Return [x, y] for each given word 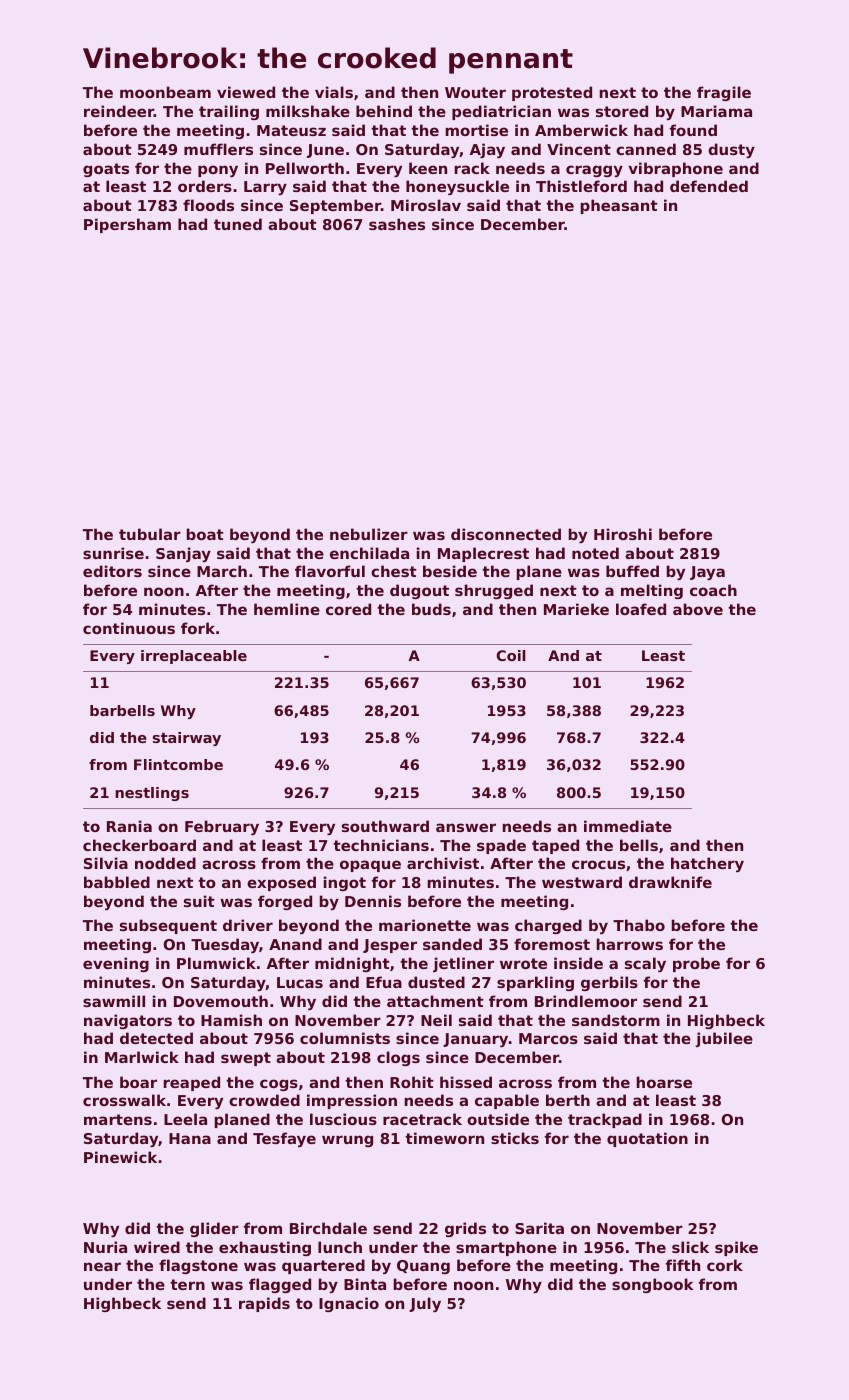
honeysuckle [457, 187]
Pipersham [127, 225]
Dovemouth [221, 1001]
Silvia [106, 863]
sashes [397, 224]
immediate [628, 826]
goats [106, 170]
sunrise [113, 553]
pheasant [619, 206]
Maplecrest [483, 554]
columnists [345, 1038]
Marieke [576, 609]
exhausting [265, 1248]
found [693, 130]
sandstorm [616, 1020]
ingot [345, 883]
